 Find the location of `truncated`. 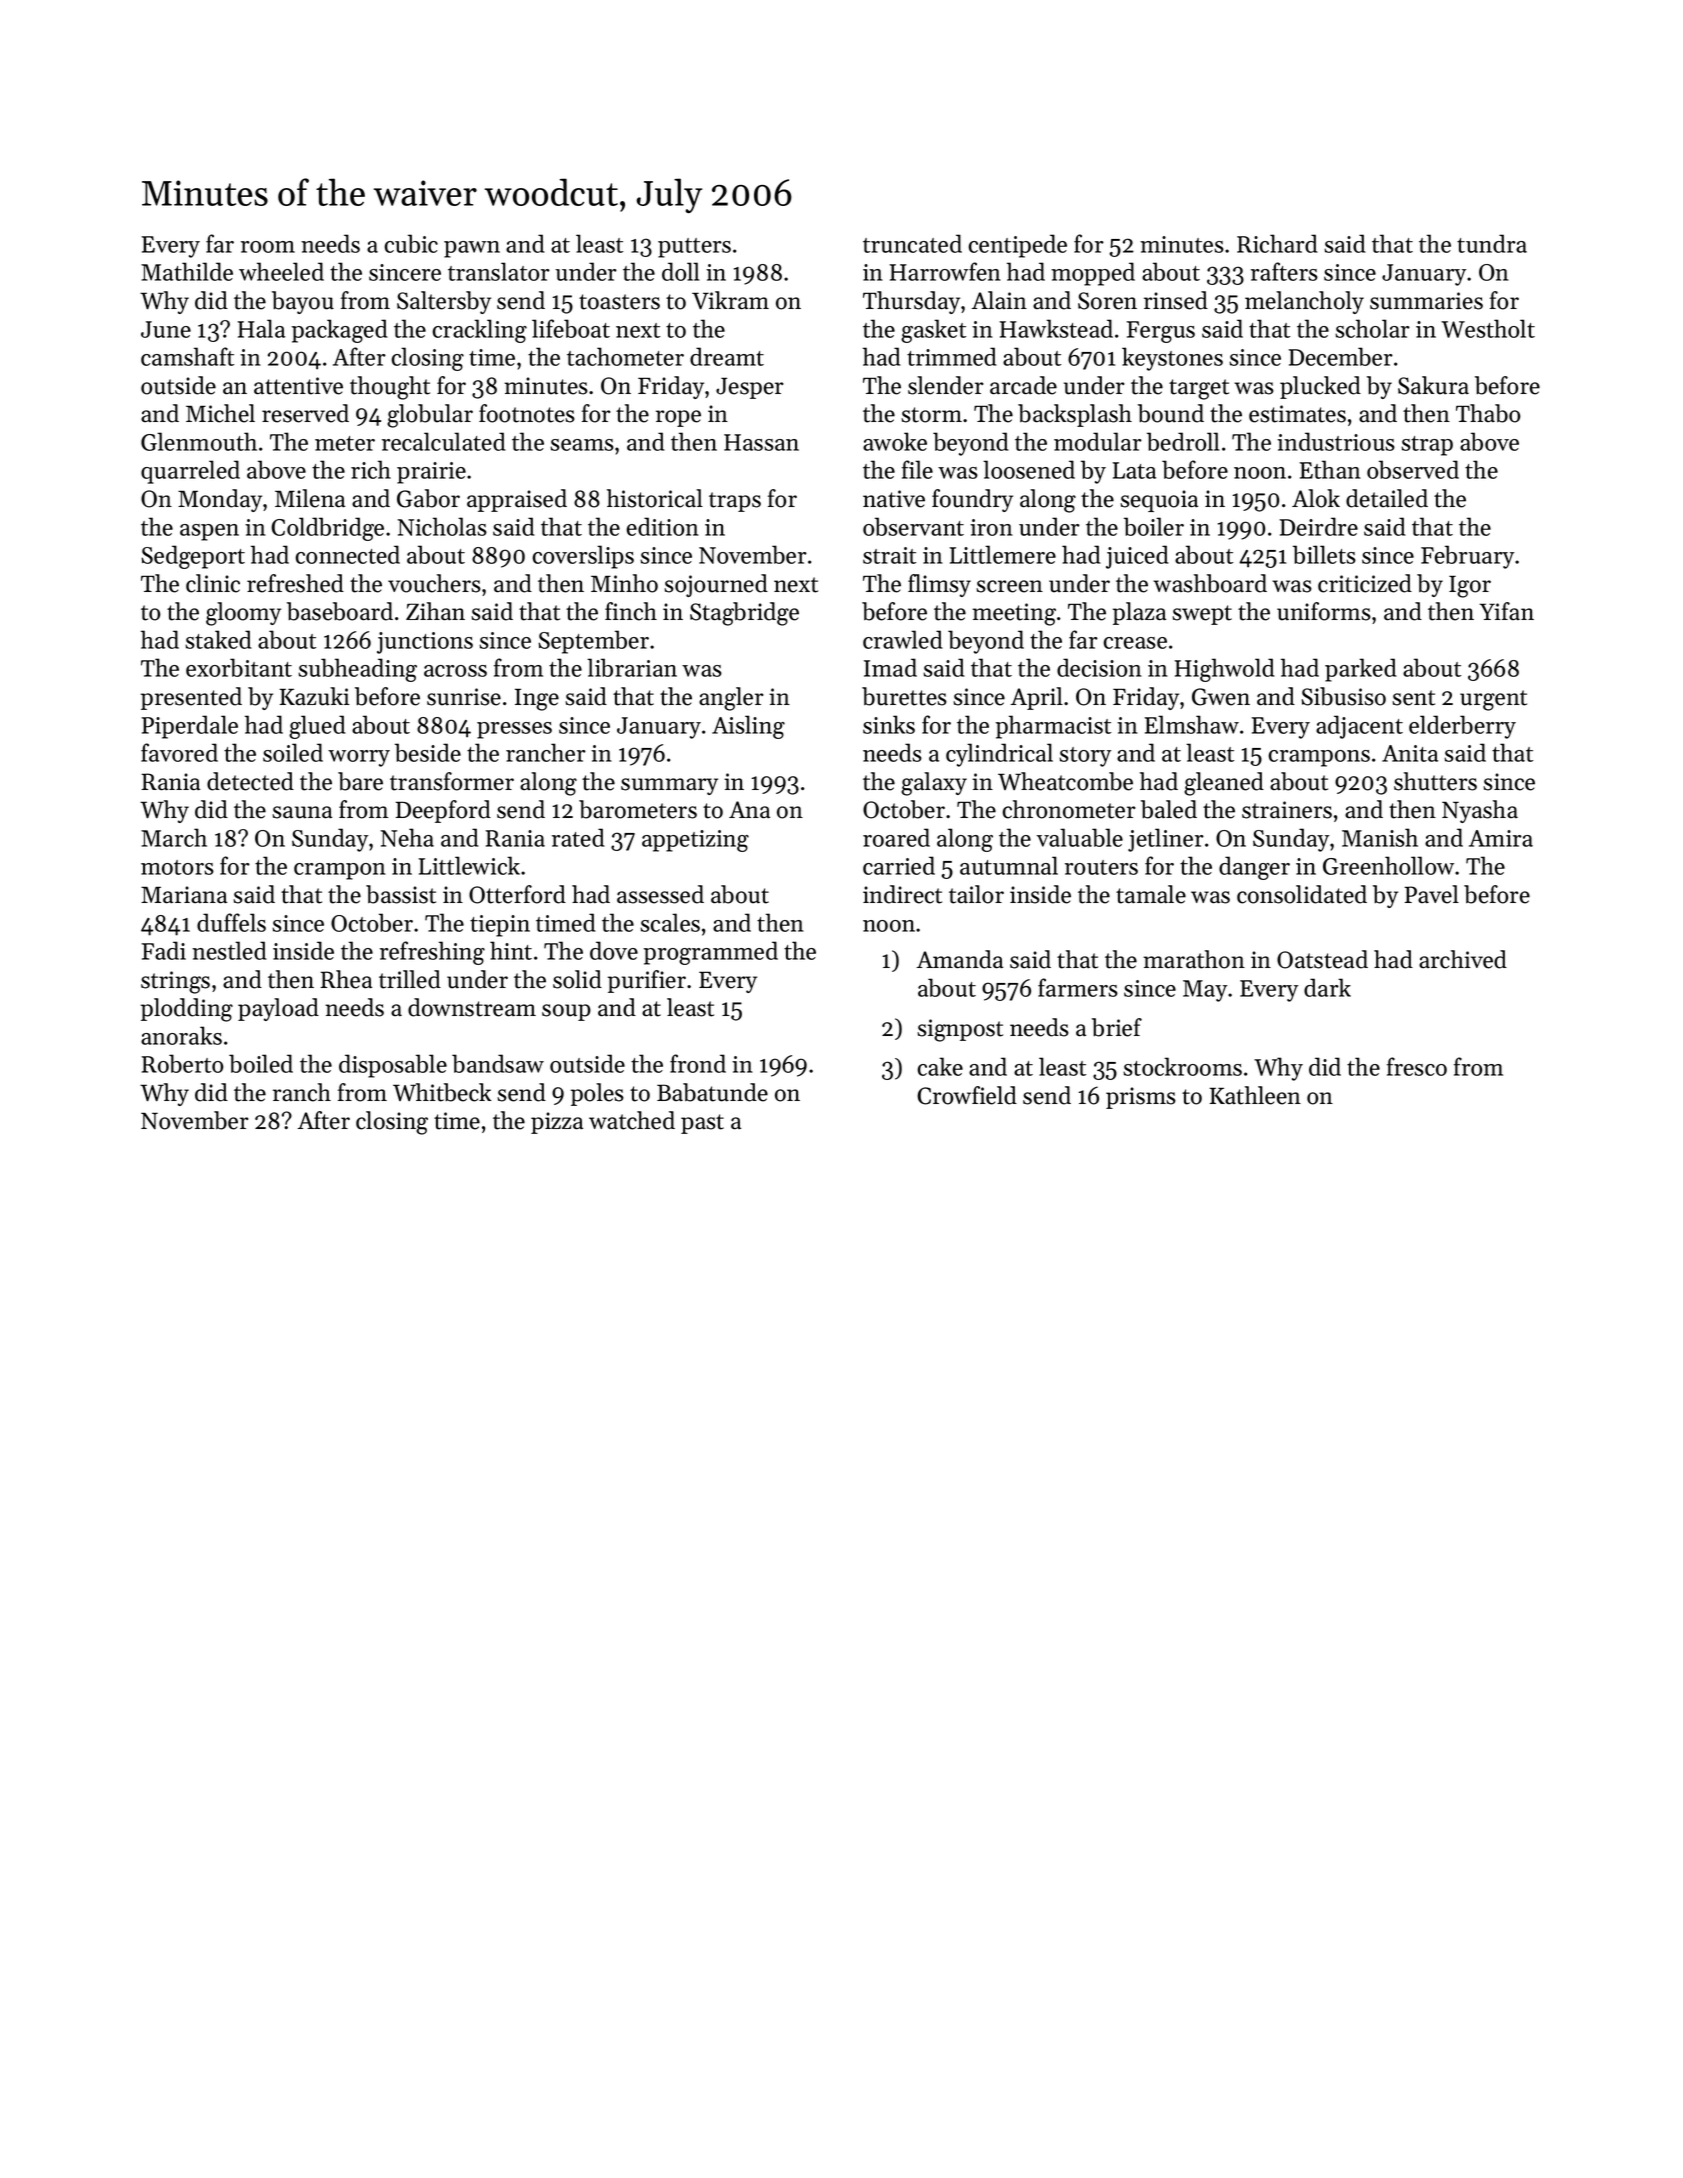

truncated is located at coordinates (912, 243).
